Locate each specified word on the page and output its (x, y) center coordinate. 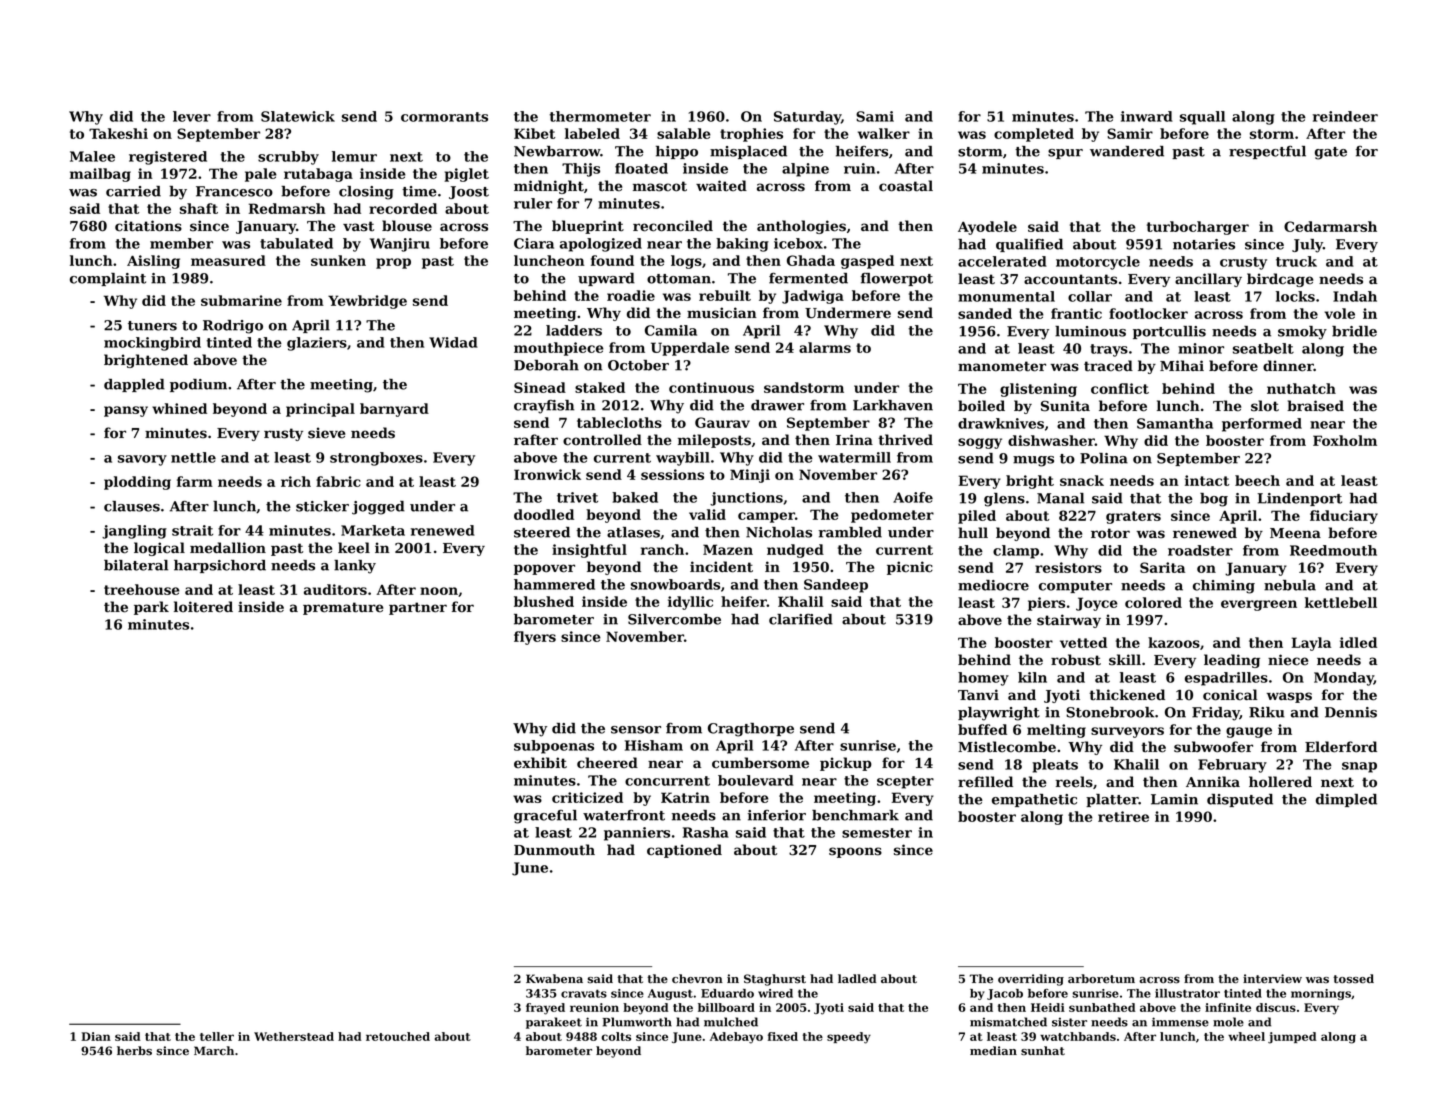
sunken (338, 260)
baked (635, 497)
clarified (801, 619)
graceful (545, 817)
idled (1358, 642)
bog (1214, 500)
